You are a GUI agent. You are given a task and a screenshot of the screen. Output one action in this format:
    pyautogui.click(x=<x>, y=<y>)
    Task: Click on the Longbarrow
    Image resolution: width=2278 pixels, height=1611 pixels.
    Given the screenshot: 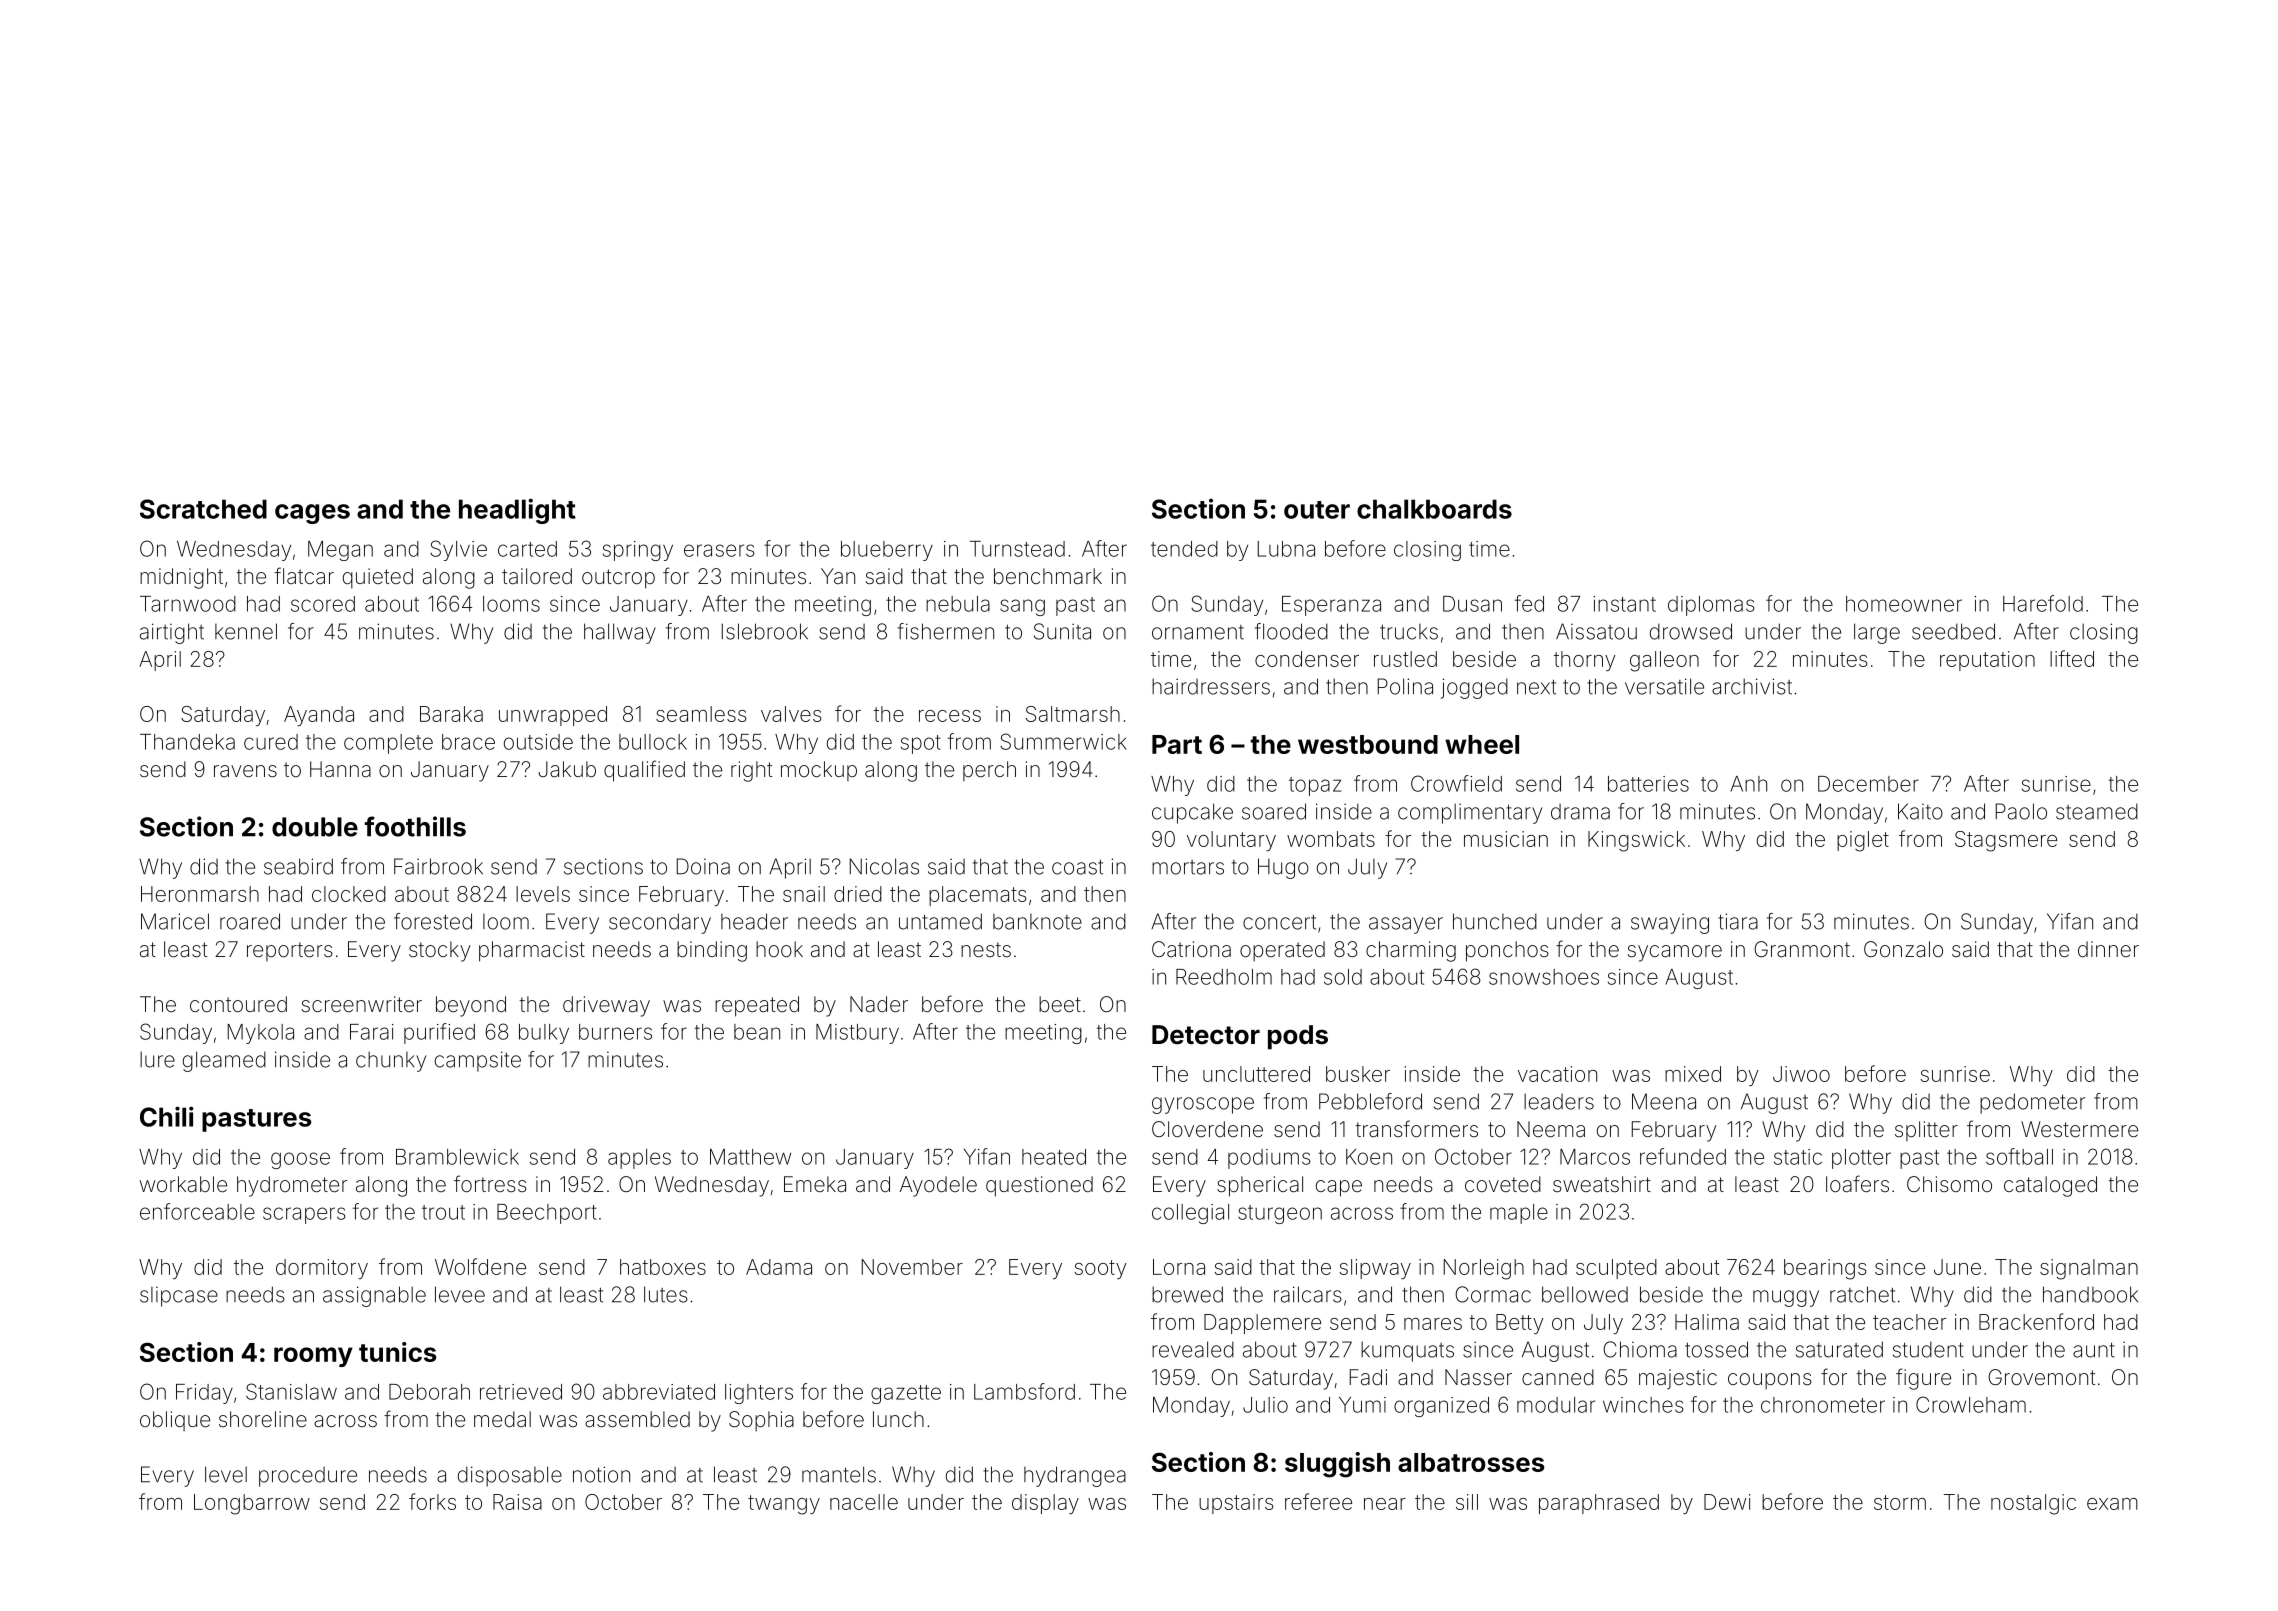 What is the action you would take?
    pyautogui.click(x=252, y=1504)
